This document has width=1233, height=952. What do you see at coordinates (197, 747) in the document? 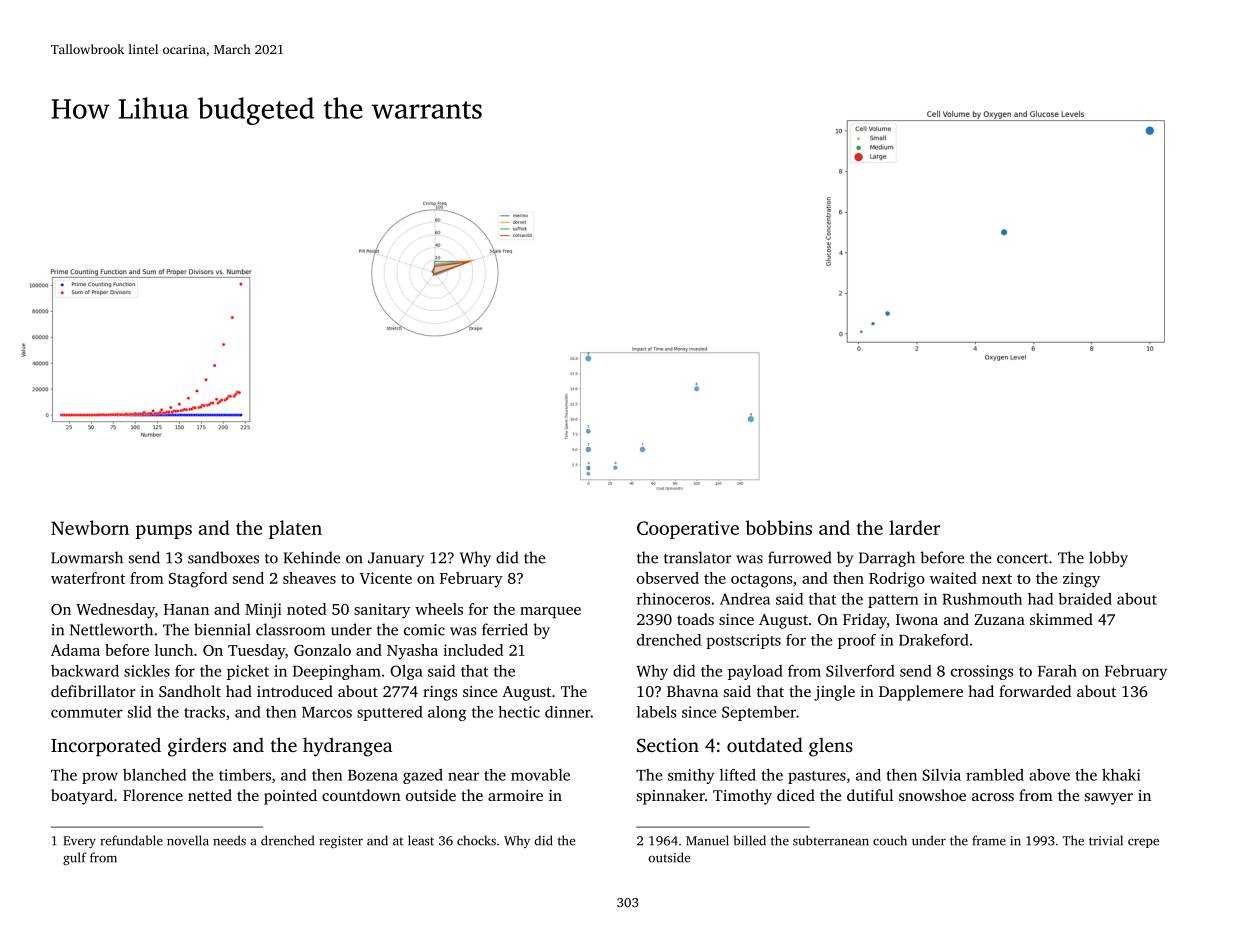
I see `girders` at bounding box center [197, 747].
